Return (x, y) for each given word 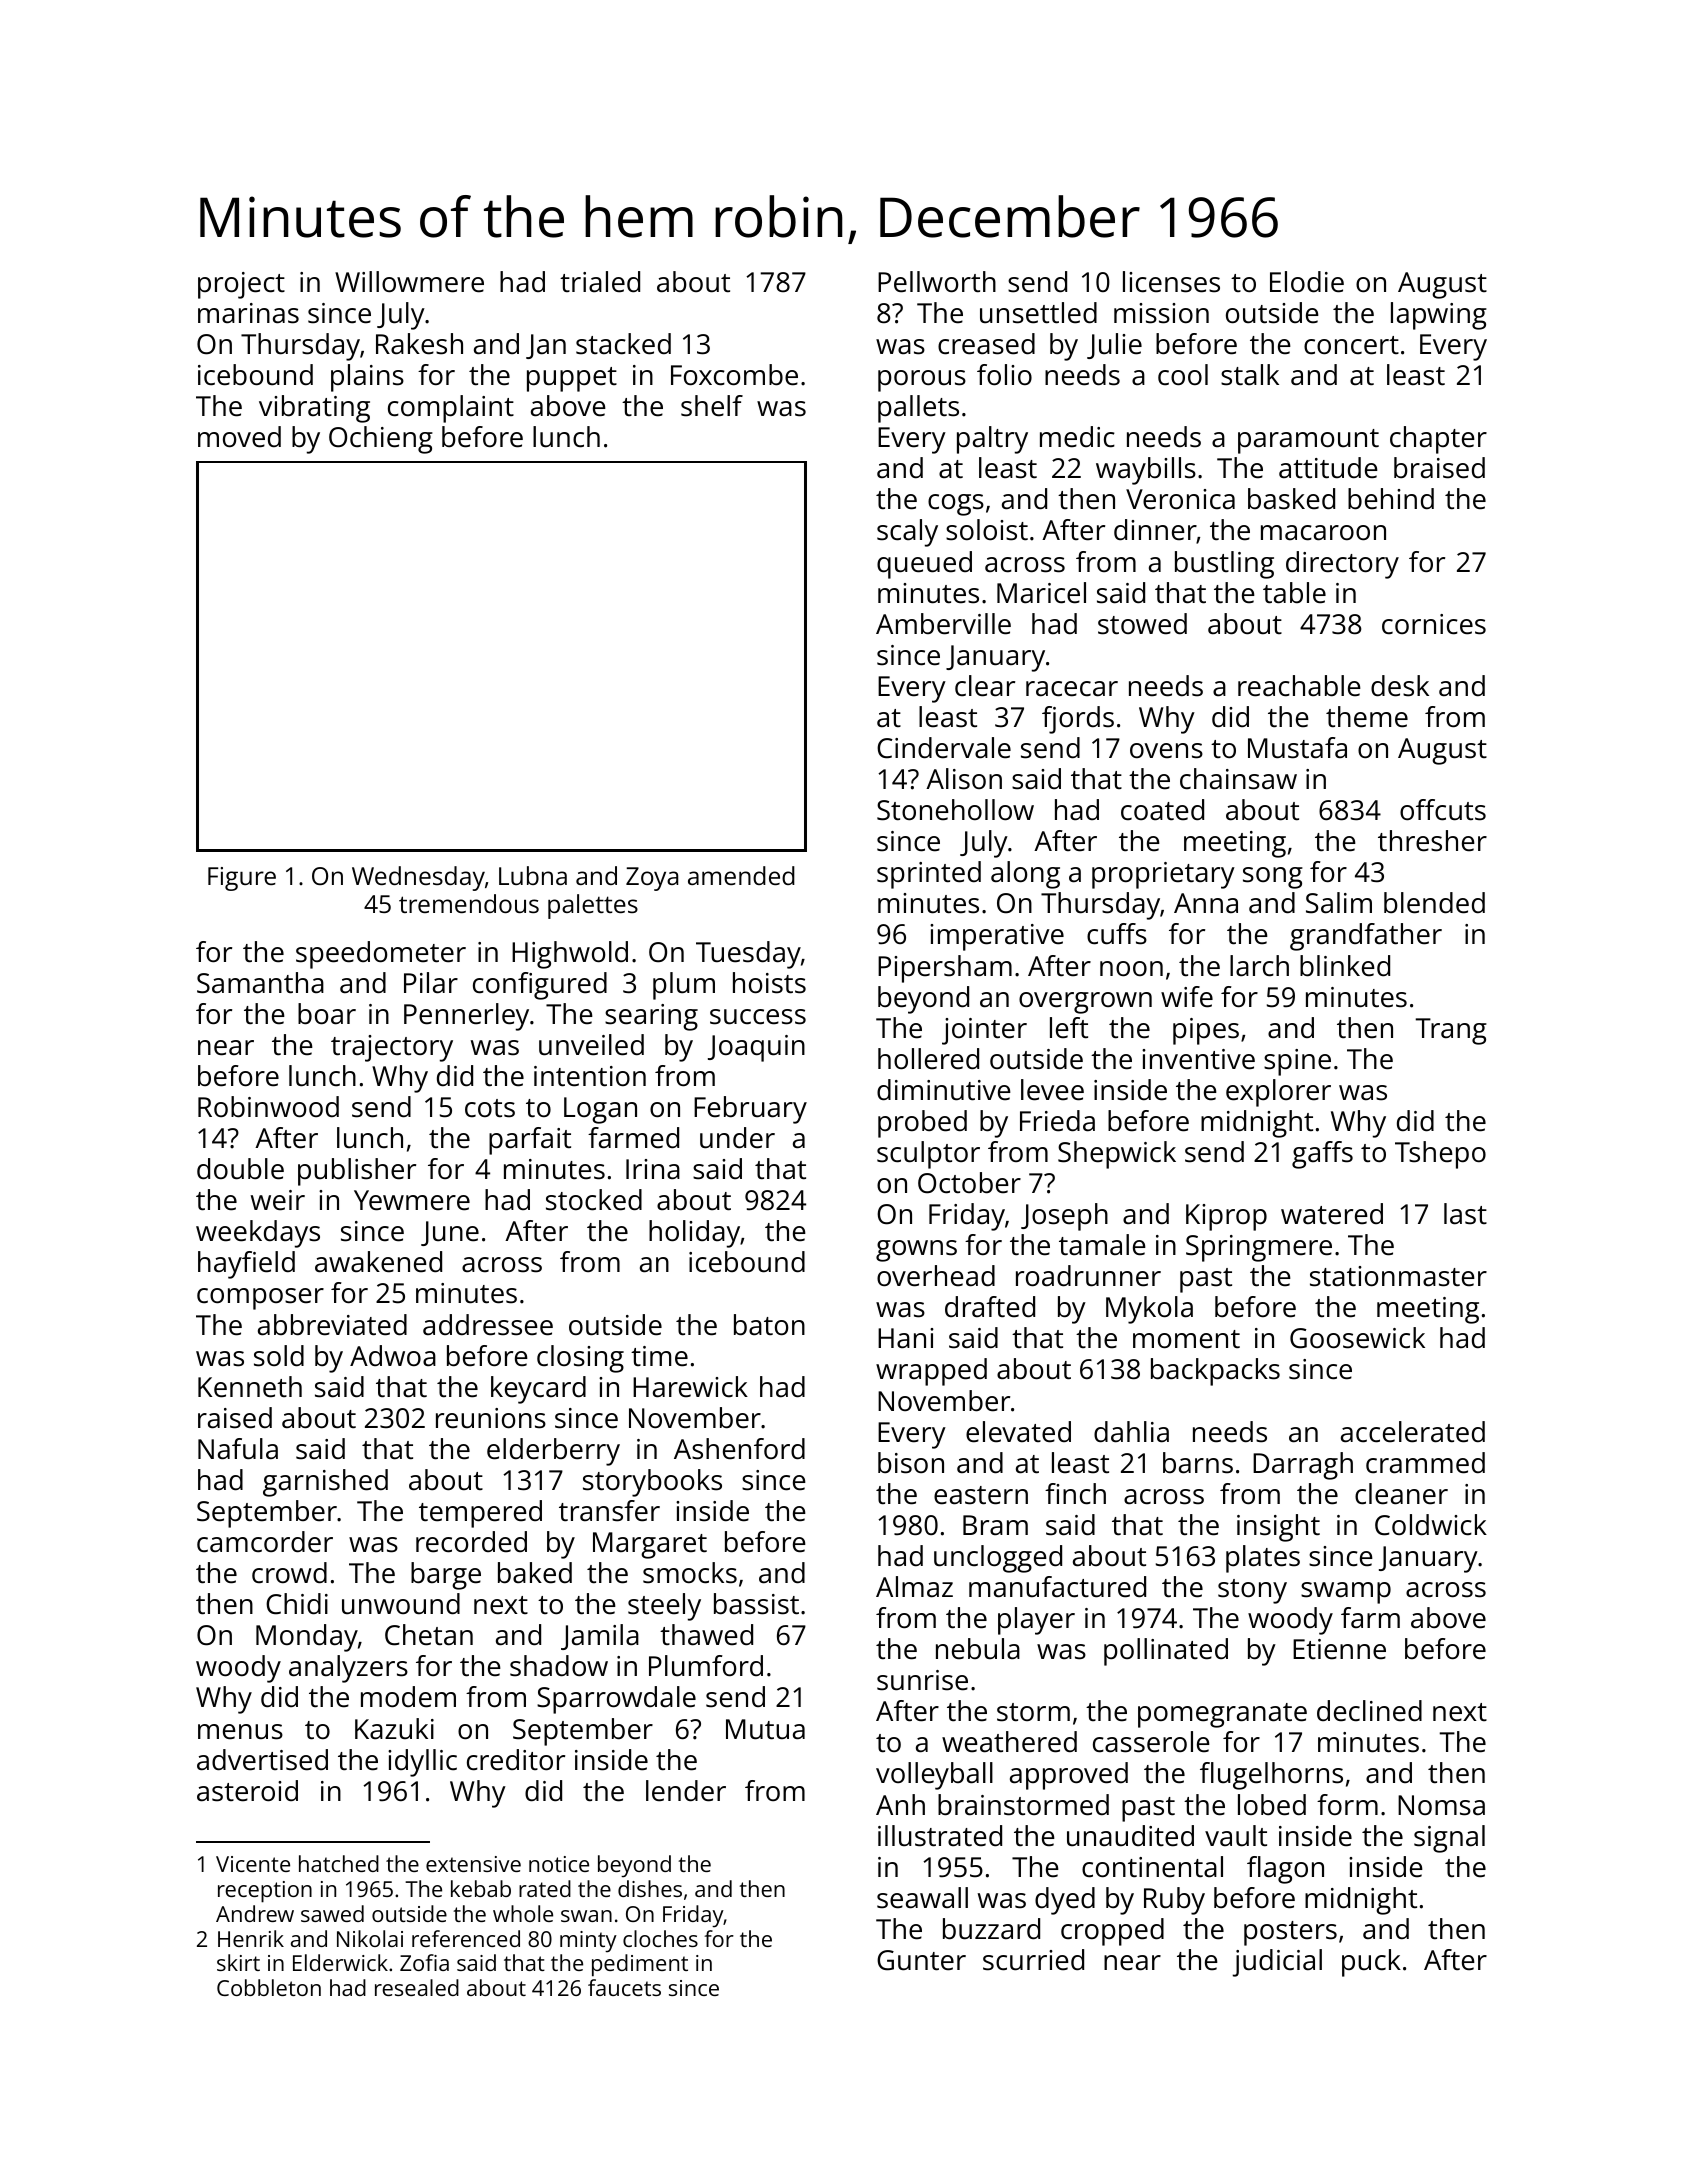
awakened (378, 1262)
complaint (451, 409)
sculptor (928, 1155)
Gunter (921, 1960)
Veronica (1180, 499)
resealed (417, 1987)
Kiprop (1226, 1217)
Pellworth (937, 282)
